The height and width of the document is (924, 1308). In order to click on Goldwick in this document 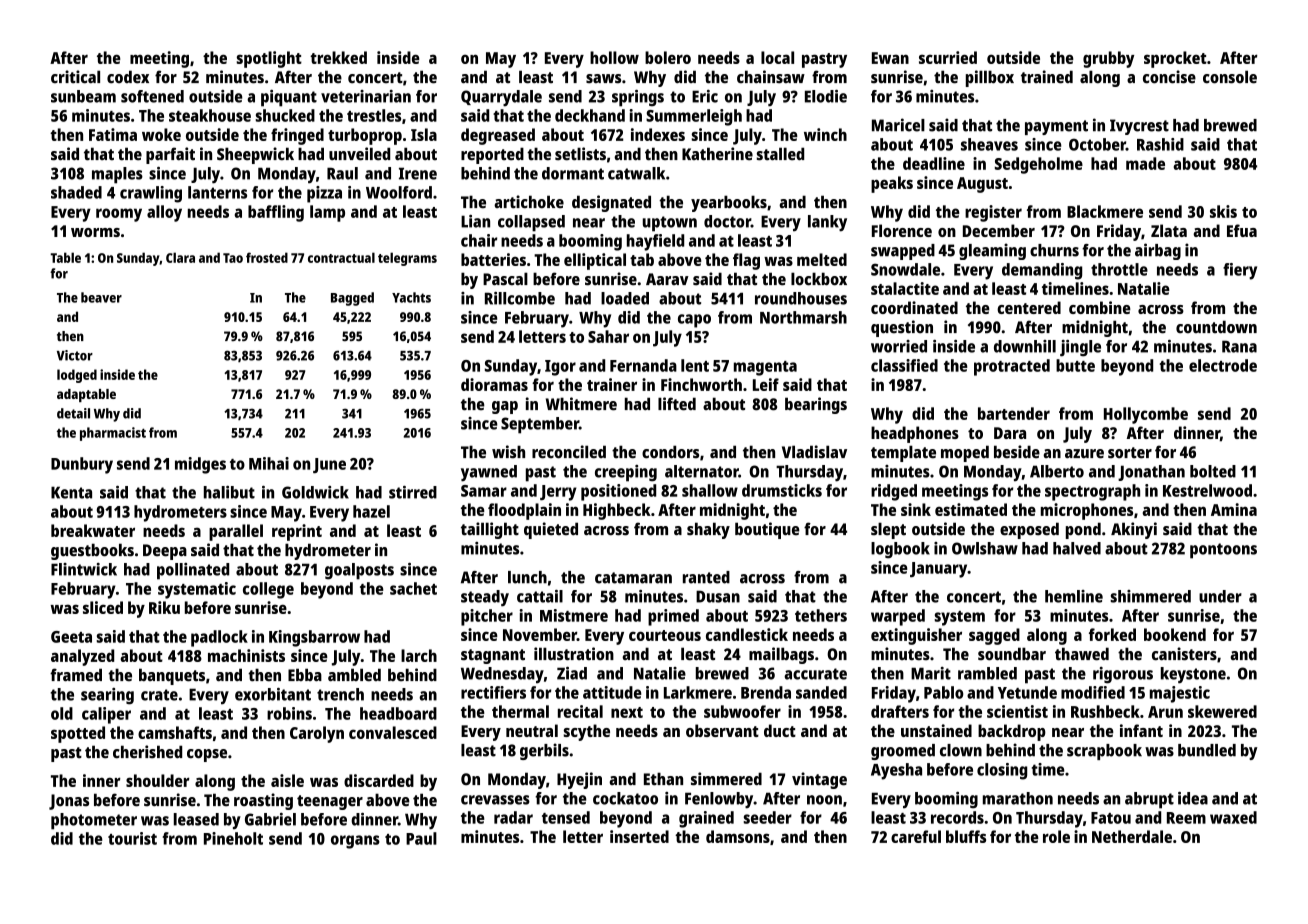, I will do `click(315, 492)`.
